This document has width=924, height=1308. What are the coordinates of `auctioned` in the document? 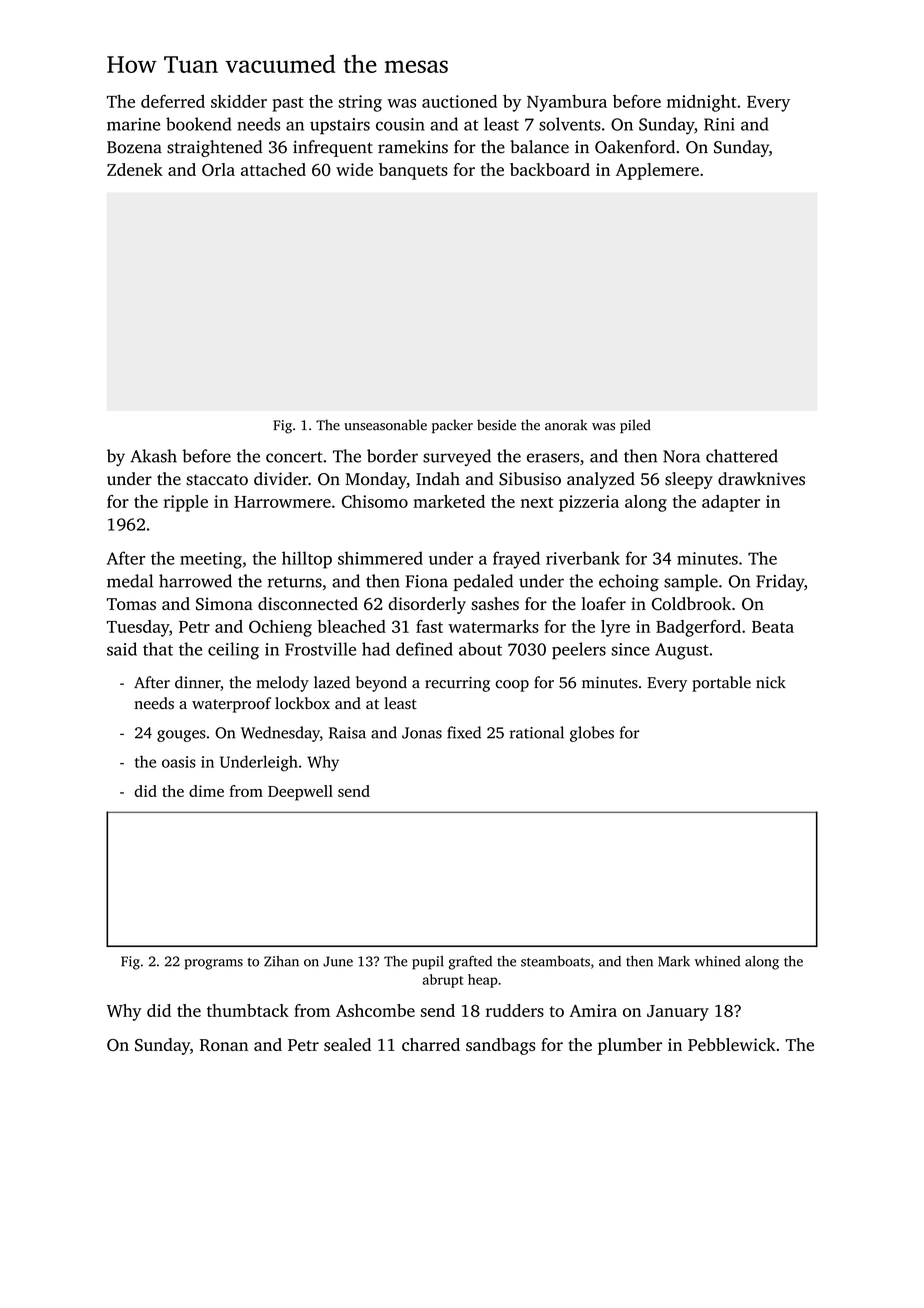 It's located at (459, 101).
